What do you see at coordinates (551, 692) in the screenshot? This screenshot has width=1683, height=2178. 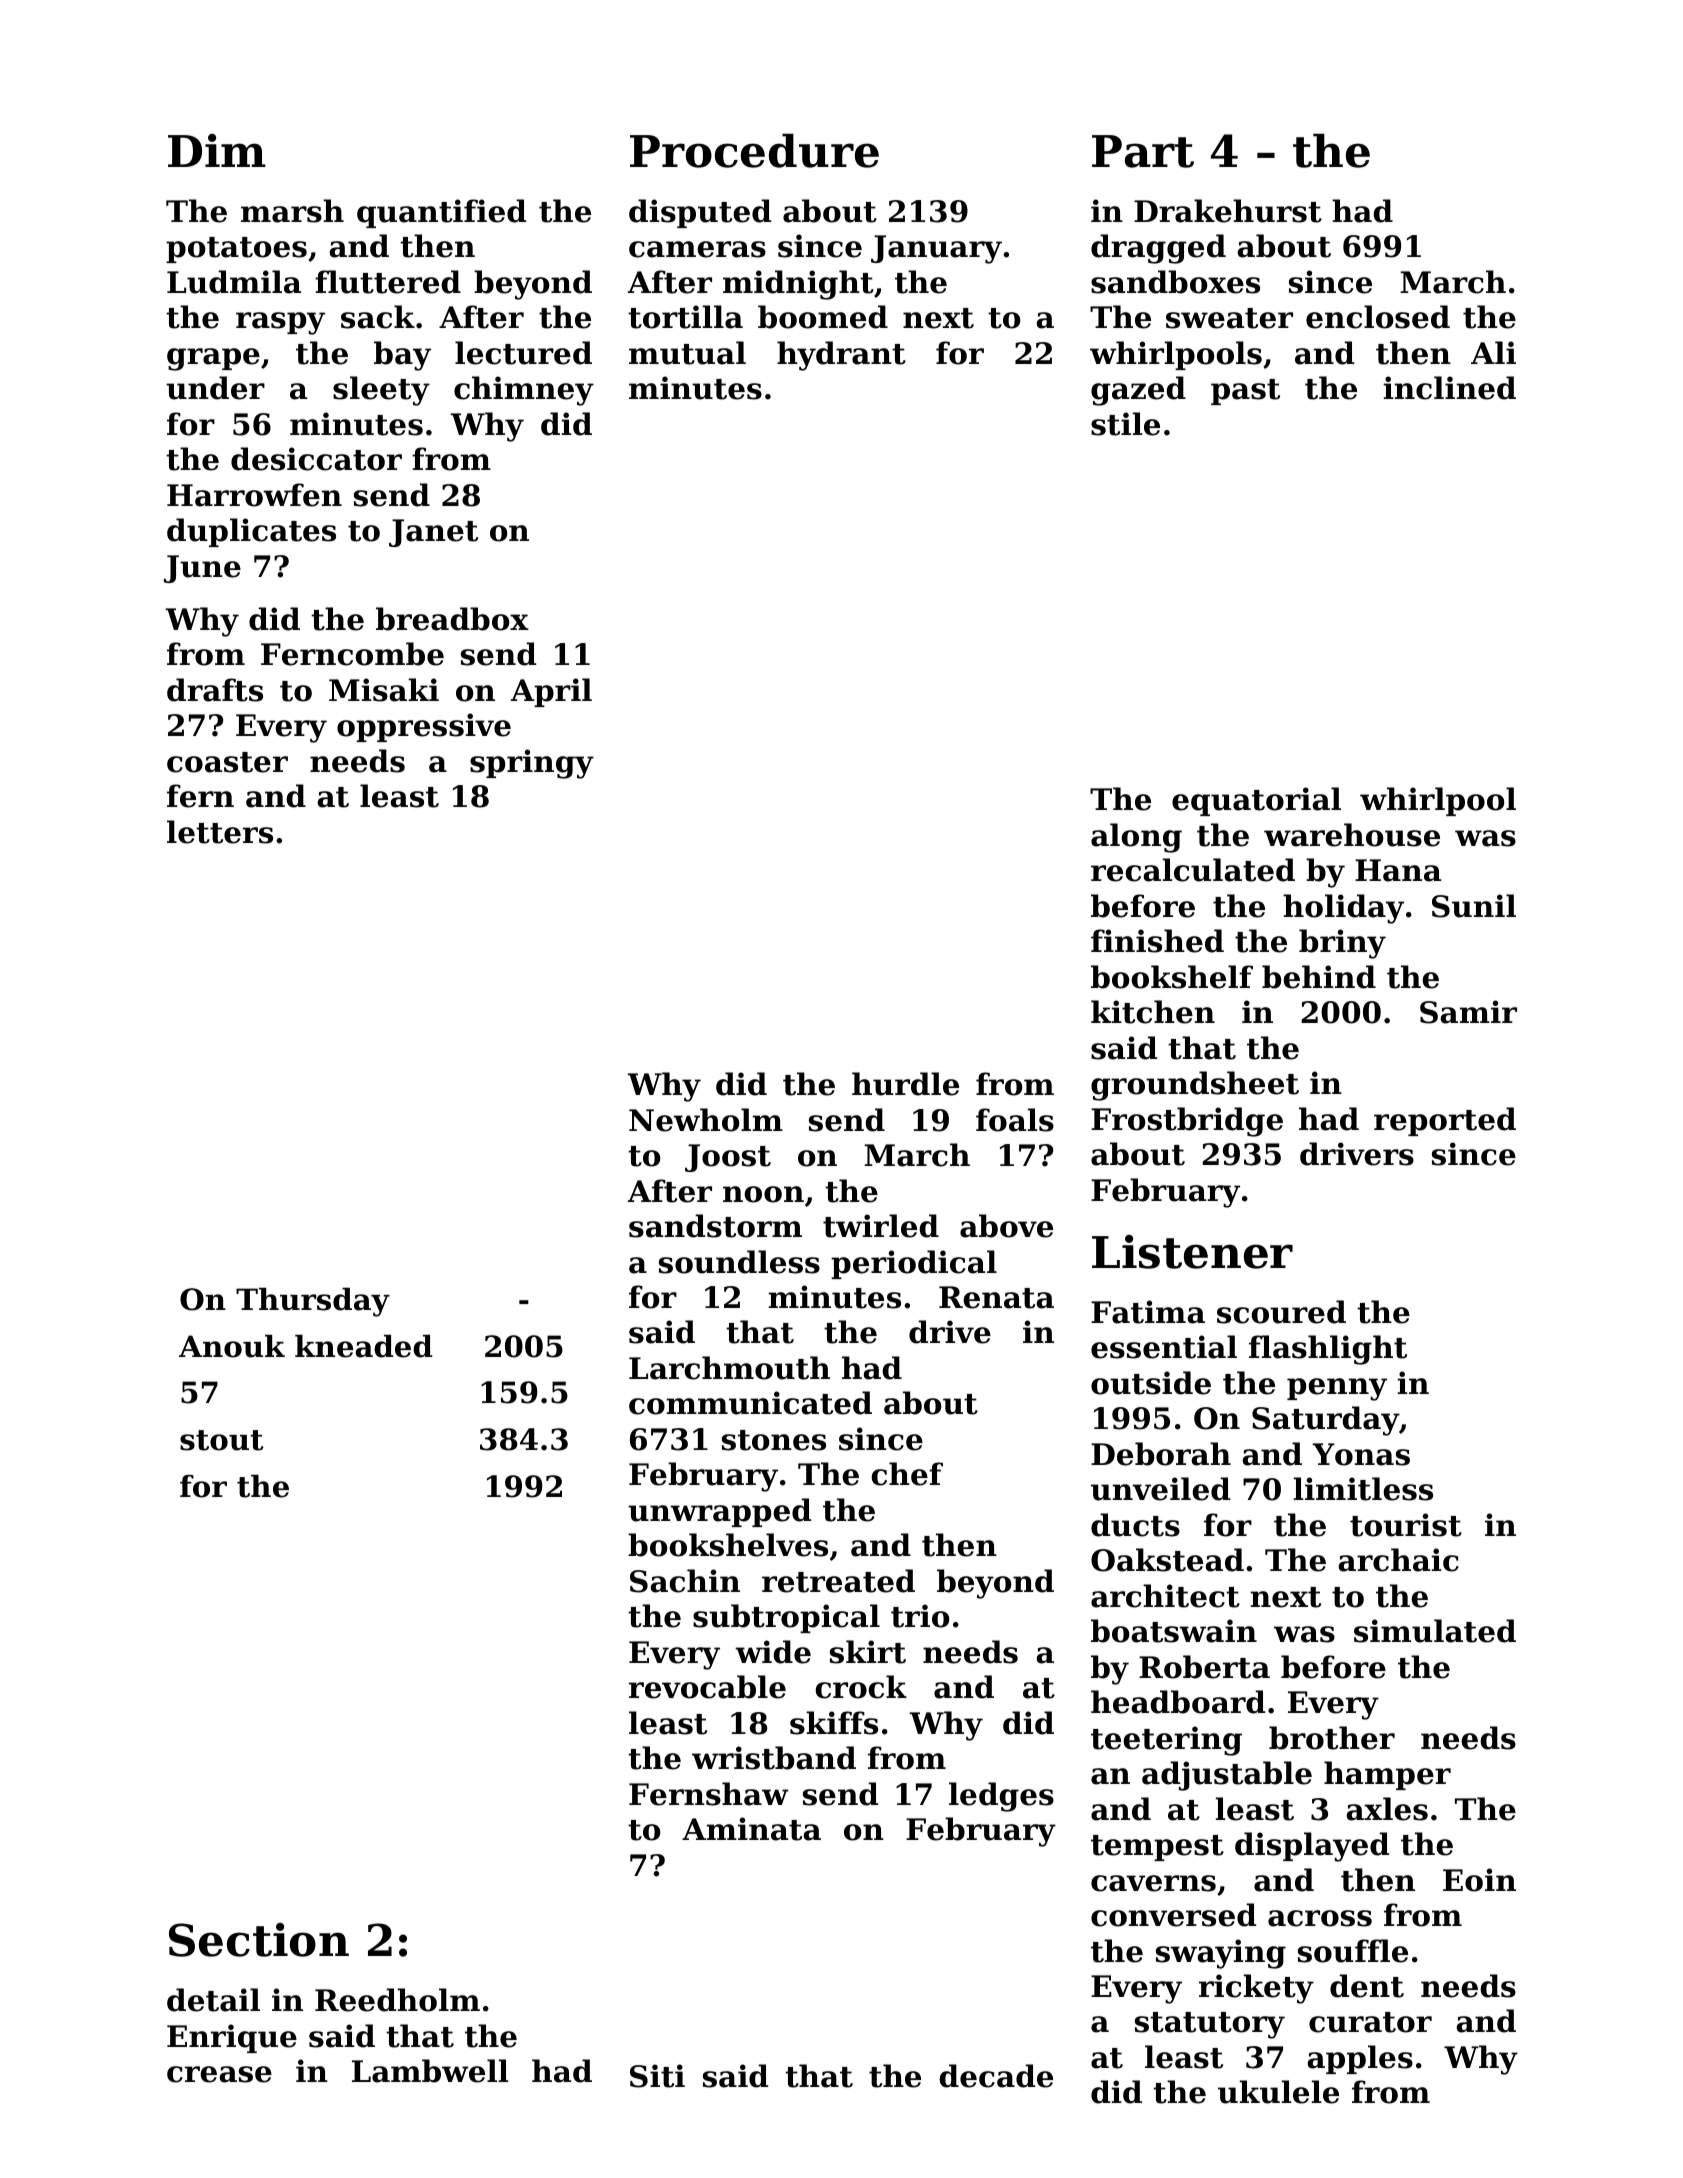 I see `April` at bounding box center [551, 692].
